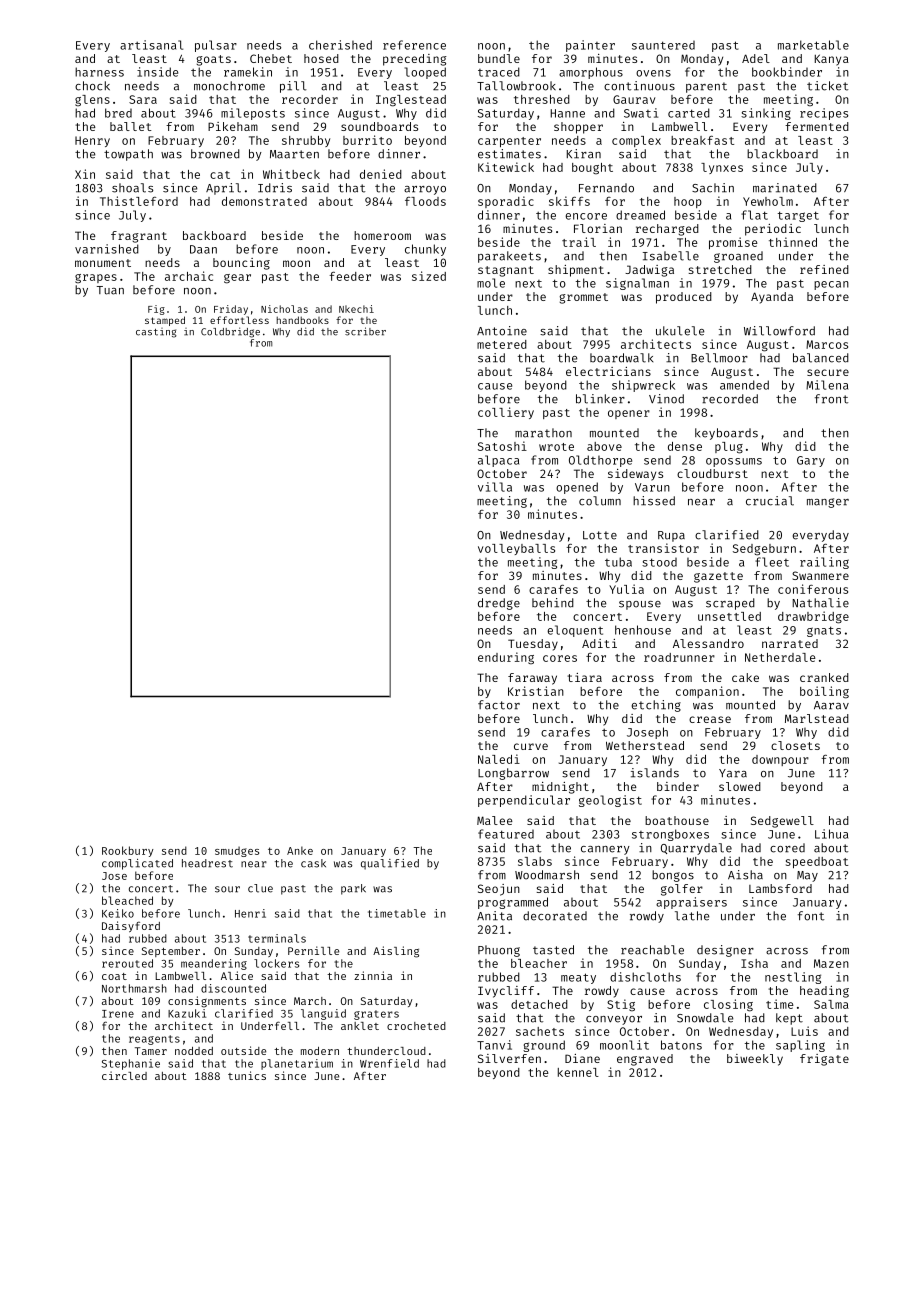 The height and width of the image is (1308, 924). What do you see at coordinates (499, 72) in the image?
I see `traced` at bounding box center [499, 72].
